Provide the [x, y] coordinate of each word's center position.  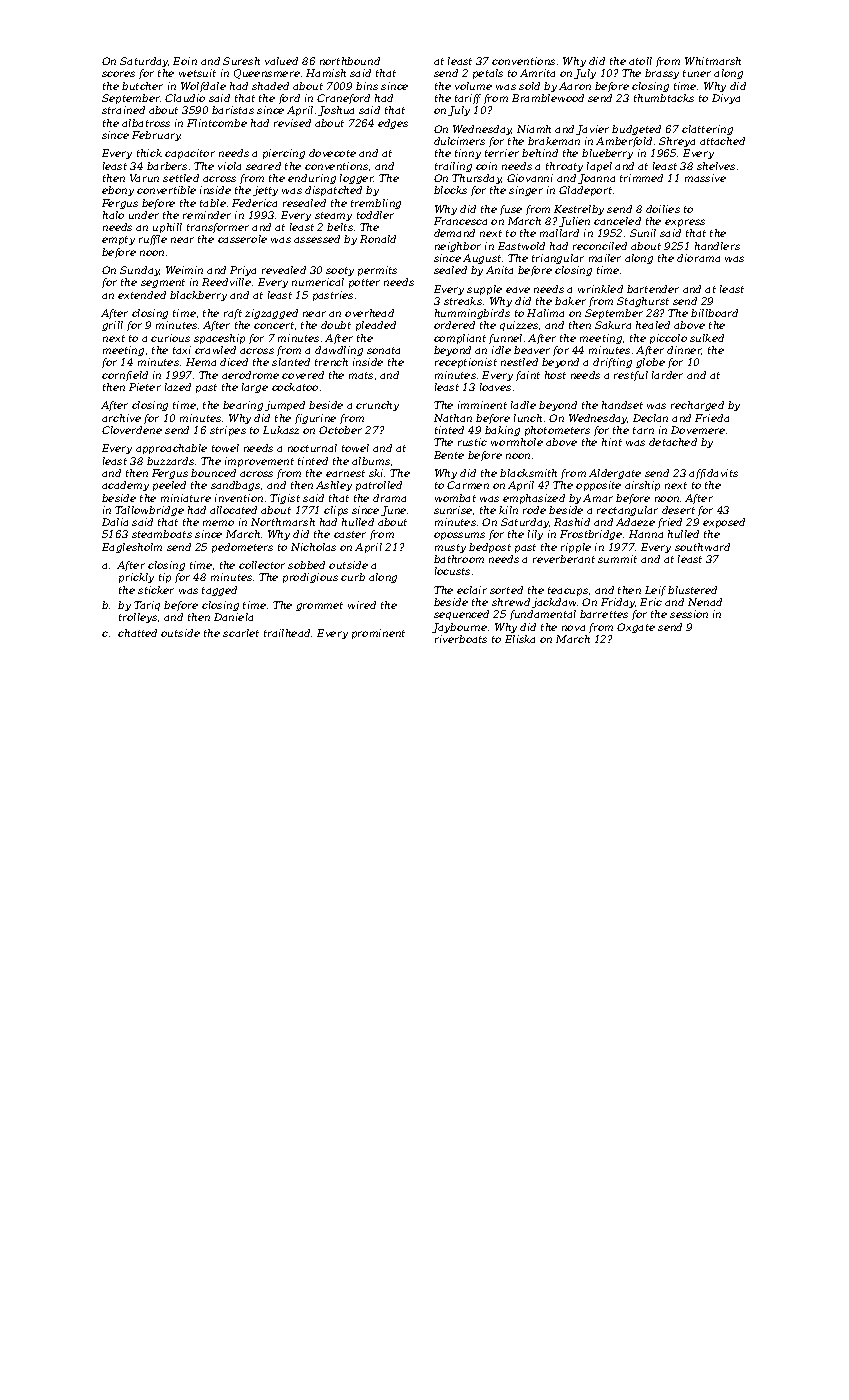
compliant [460, 339]
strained [123, 110]
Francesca [460, 221]
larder [667, 375]
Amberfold [624, 142]
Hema [201, 362]
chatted [137, 633]
